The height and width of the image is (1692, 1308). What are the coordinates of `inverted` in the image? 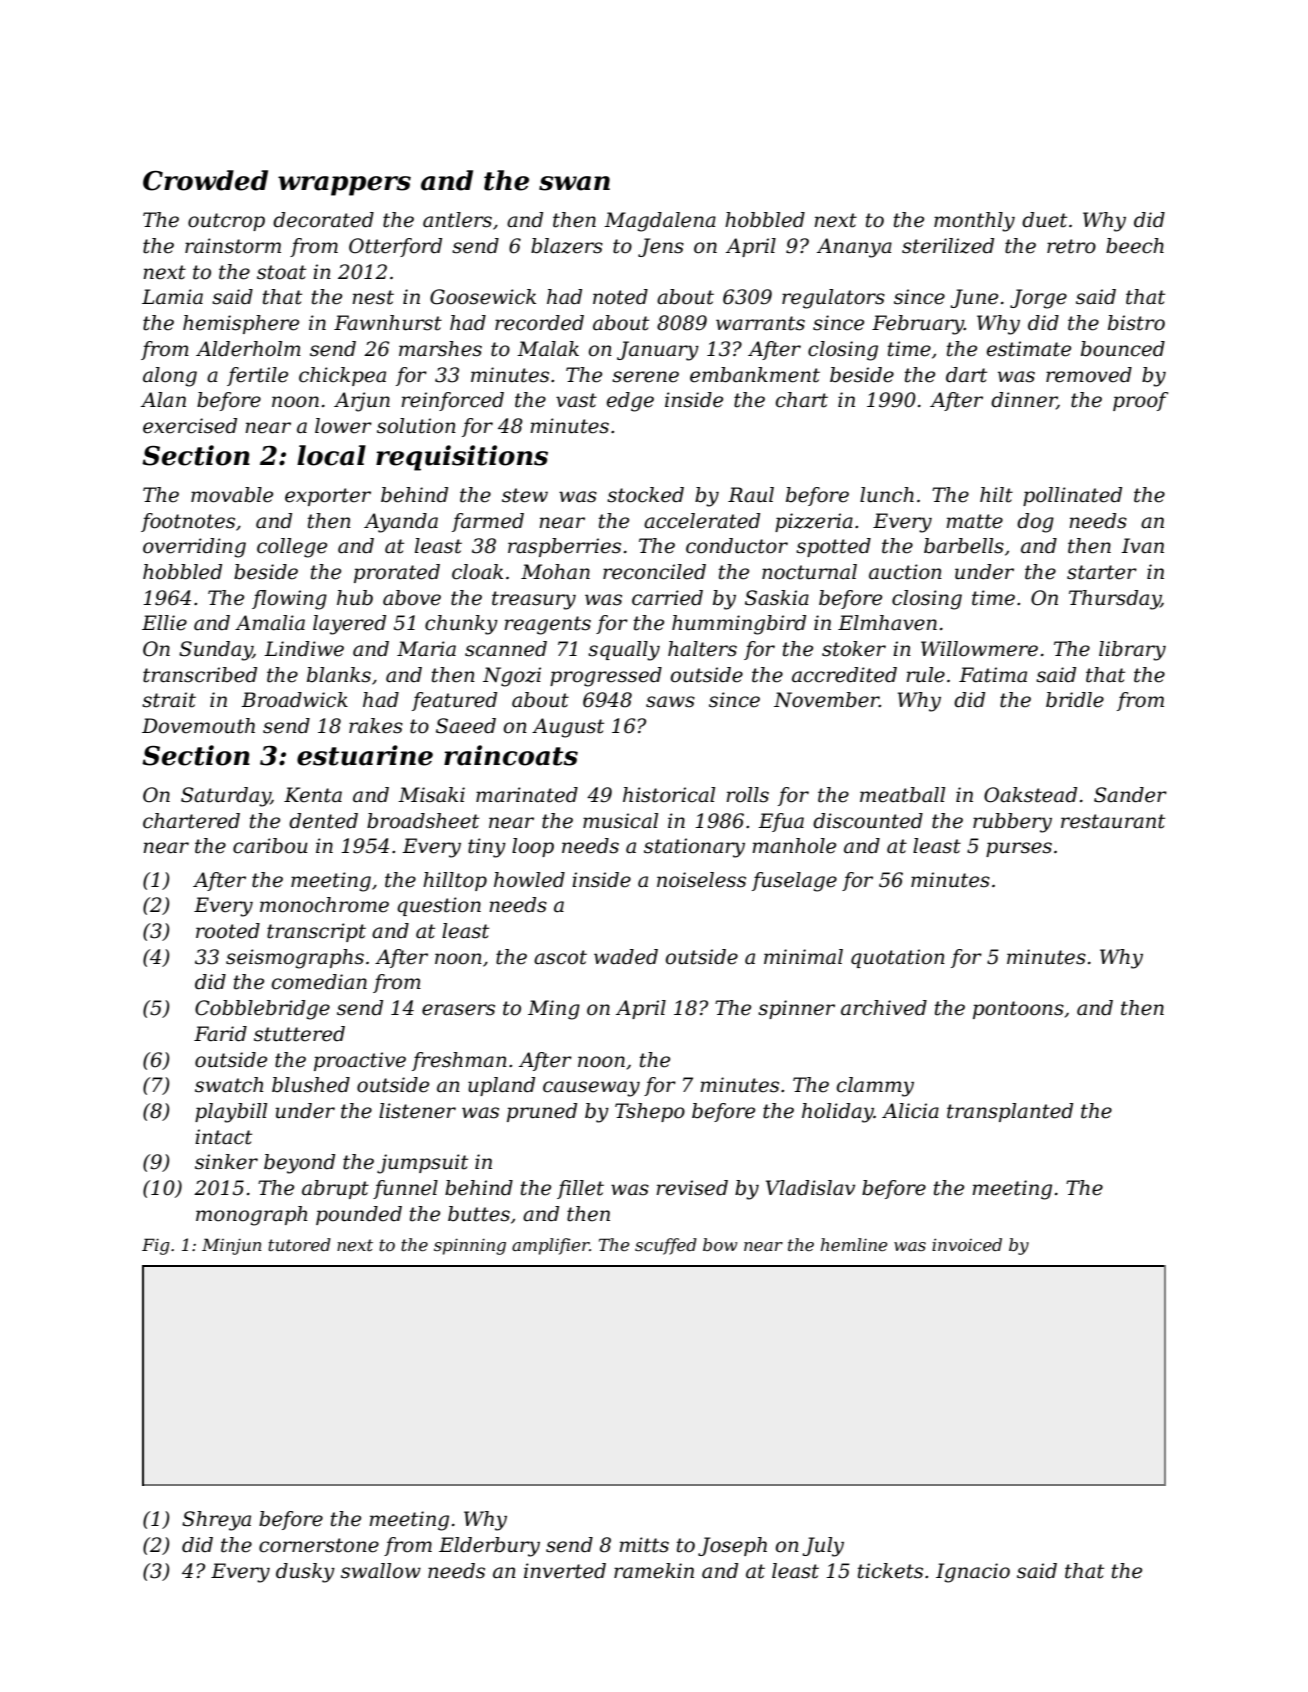 It's located at (565, 1571).
